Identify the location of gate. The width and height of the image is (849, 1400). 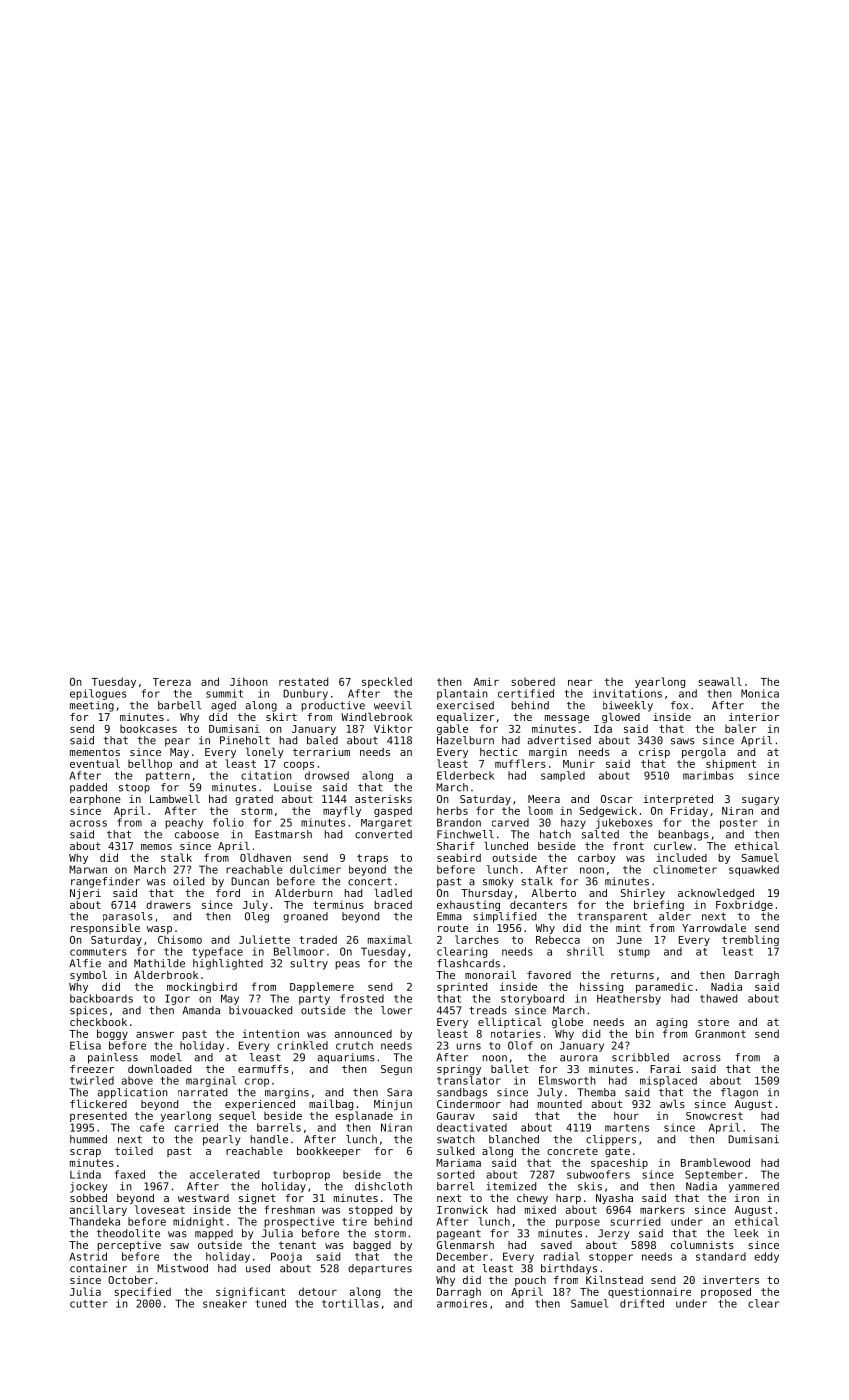
(617, 1152).
